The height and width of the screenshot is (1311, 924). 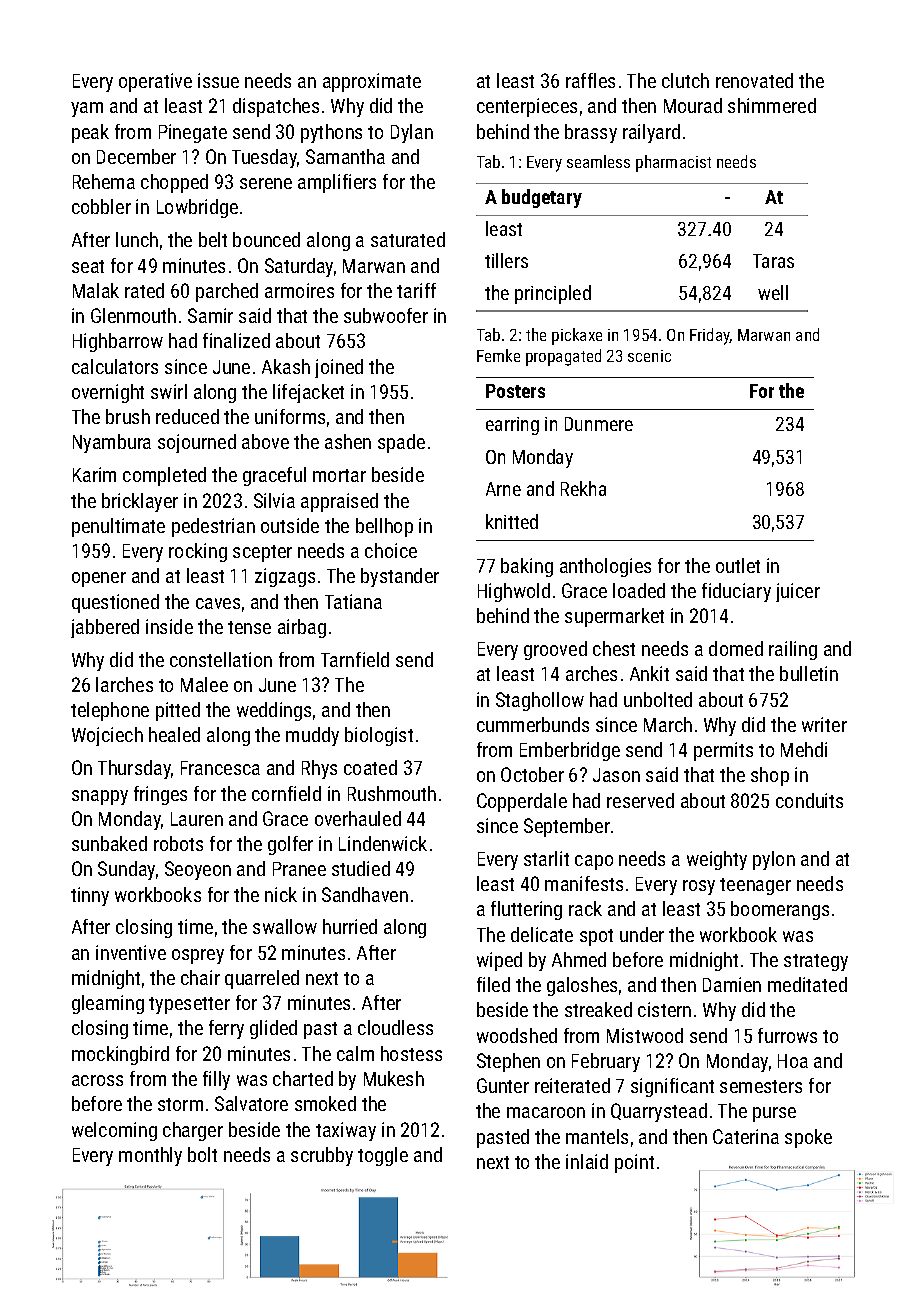 I want to click on welcoming, so click(x=114, y=1131).
